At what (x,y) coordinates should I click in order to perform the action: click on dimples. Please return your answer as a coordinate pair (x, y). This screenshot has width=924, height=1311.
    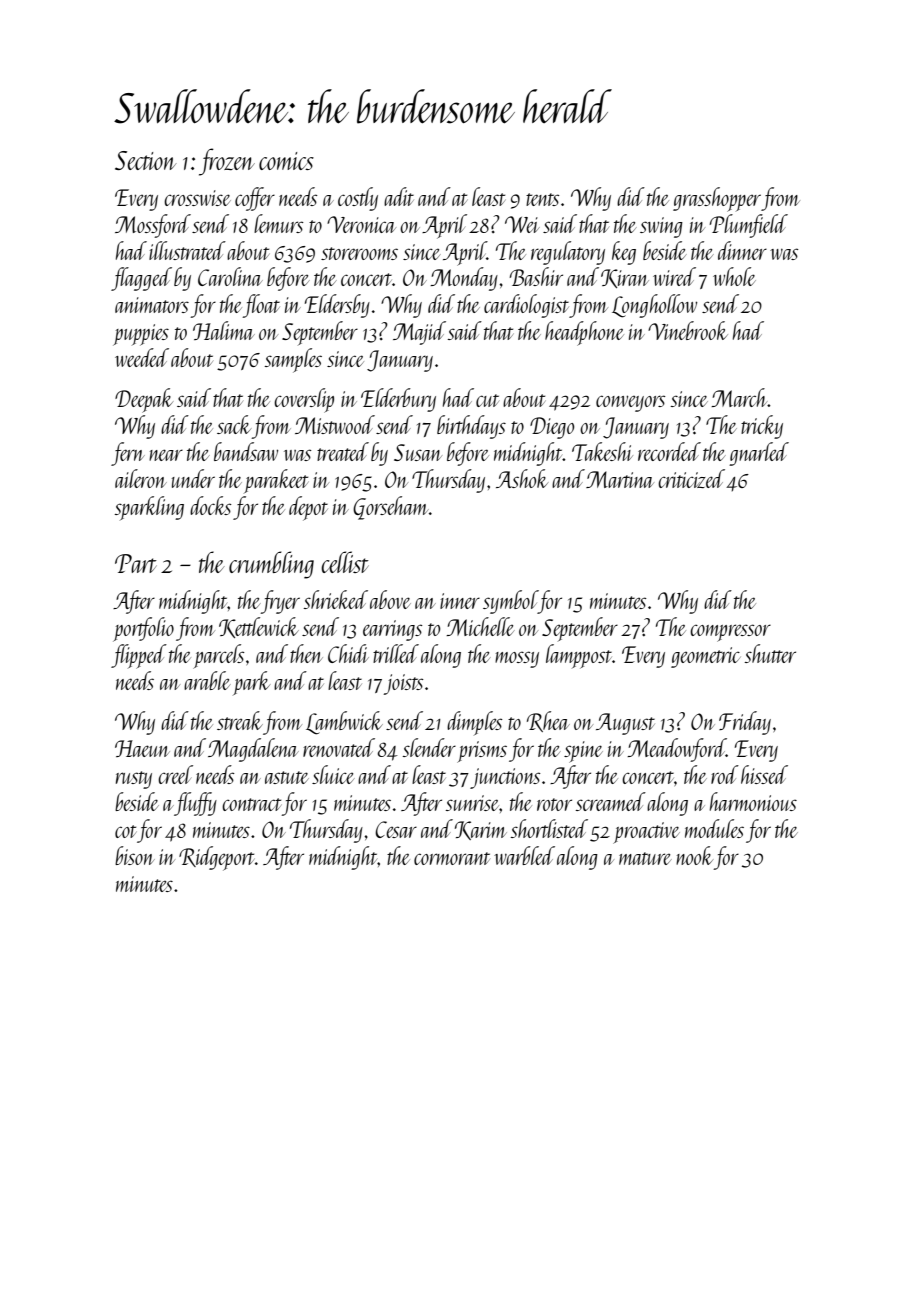
    Looking at the image, I should click on (474, 723).
